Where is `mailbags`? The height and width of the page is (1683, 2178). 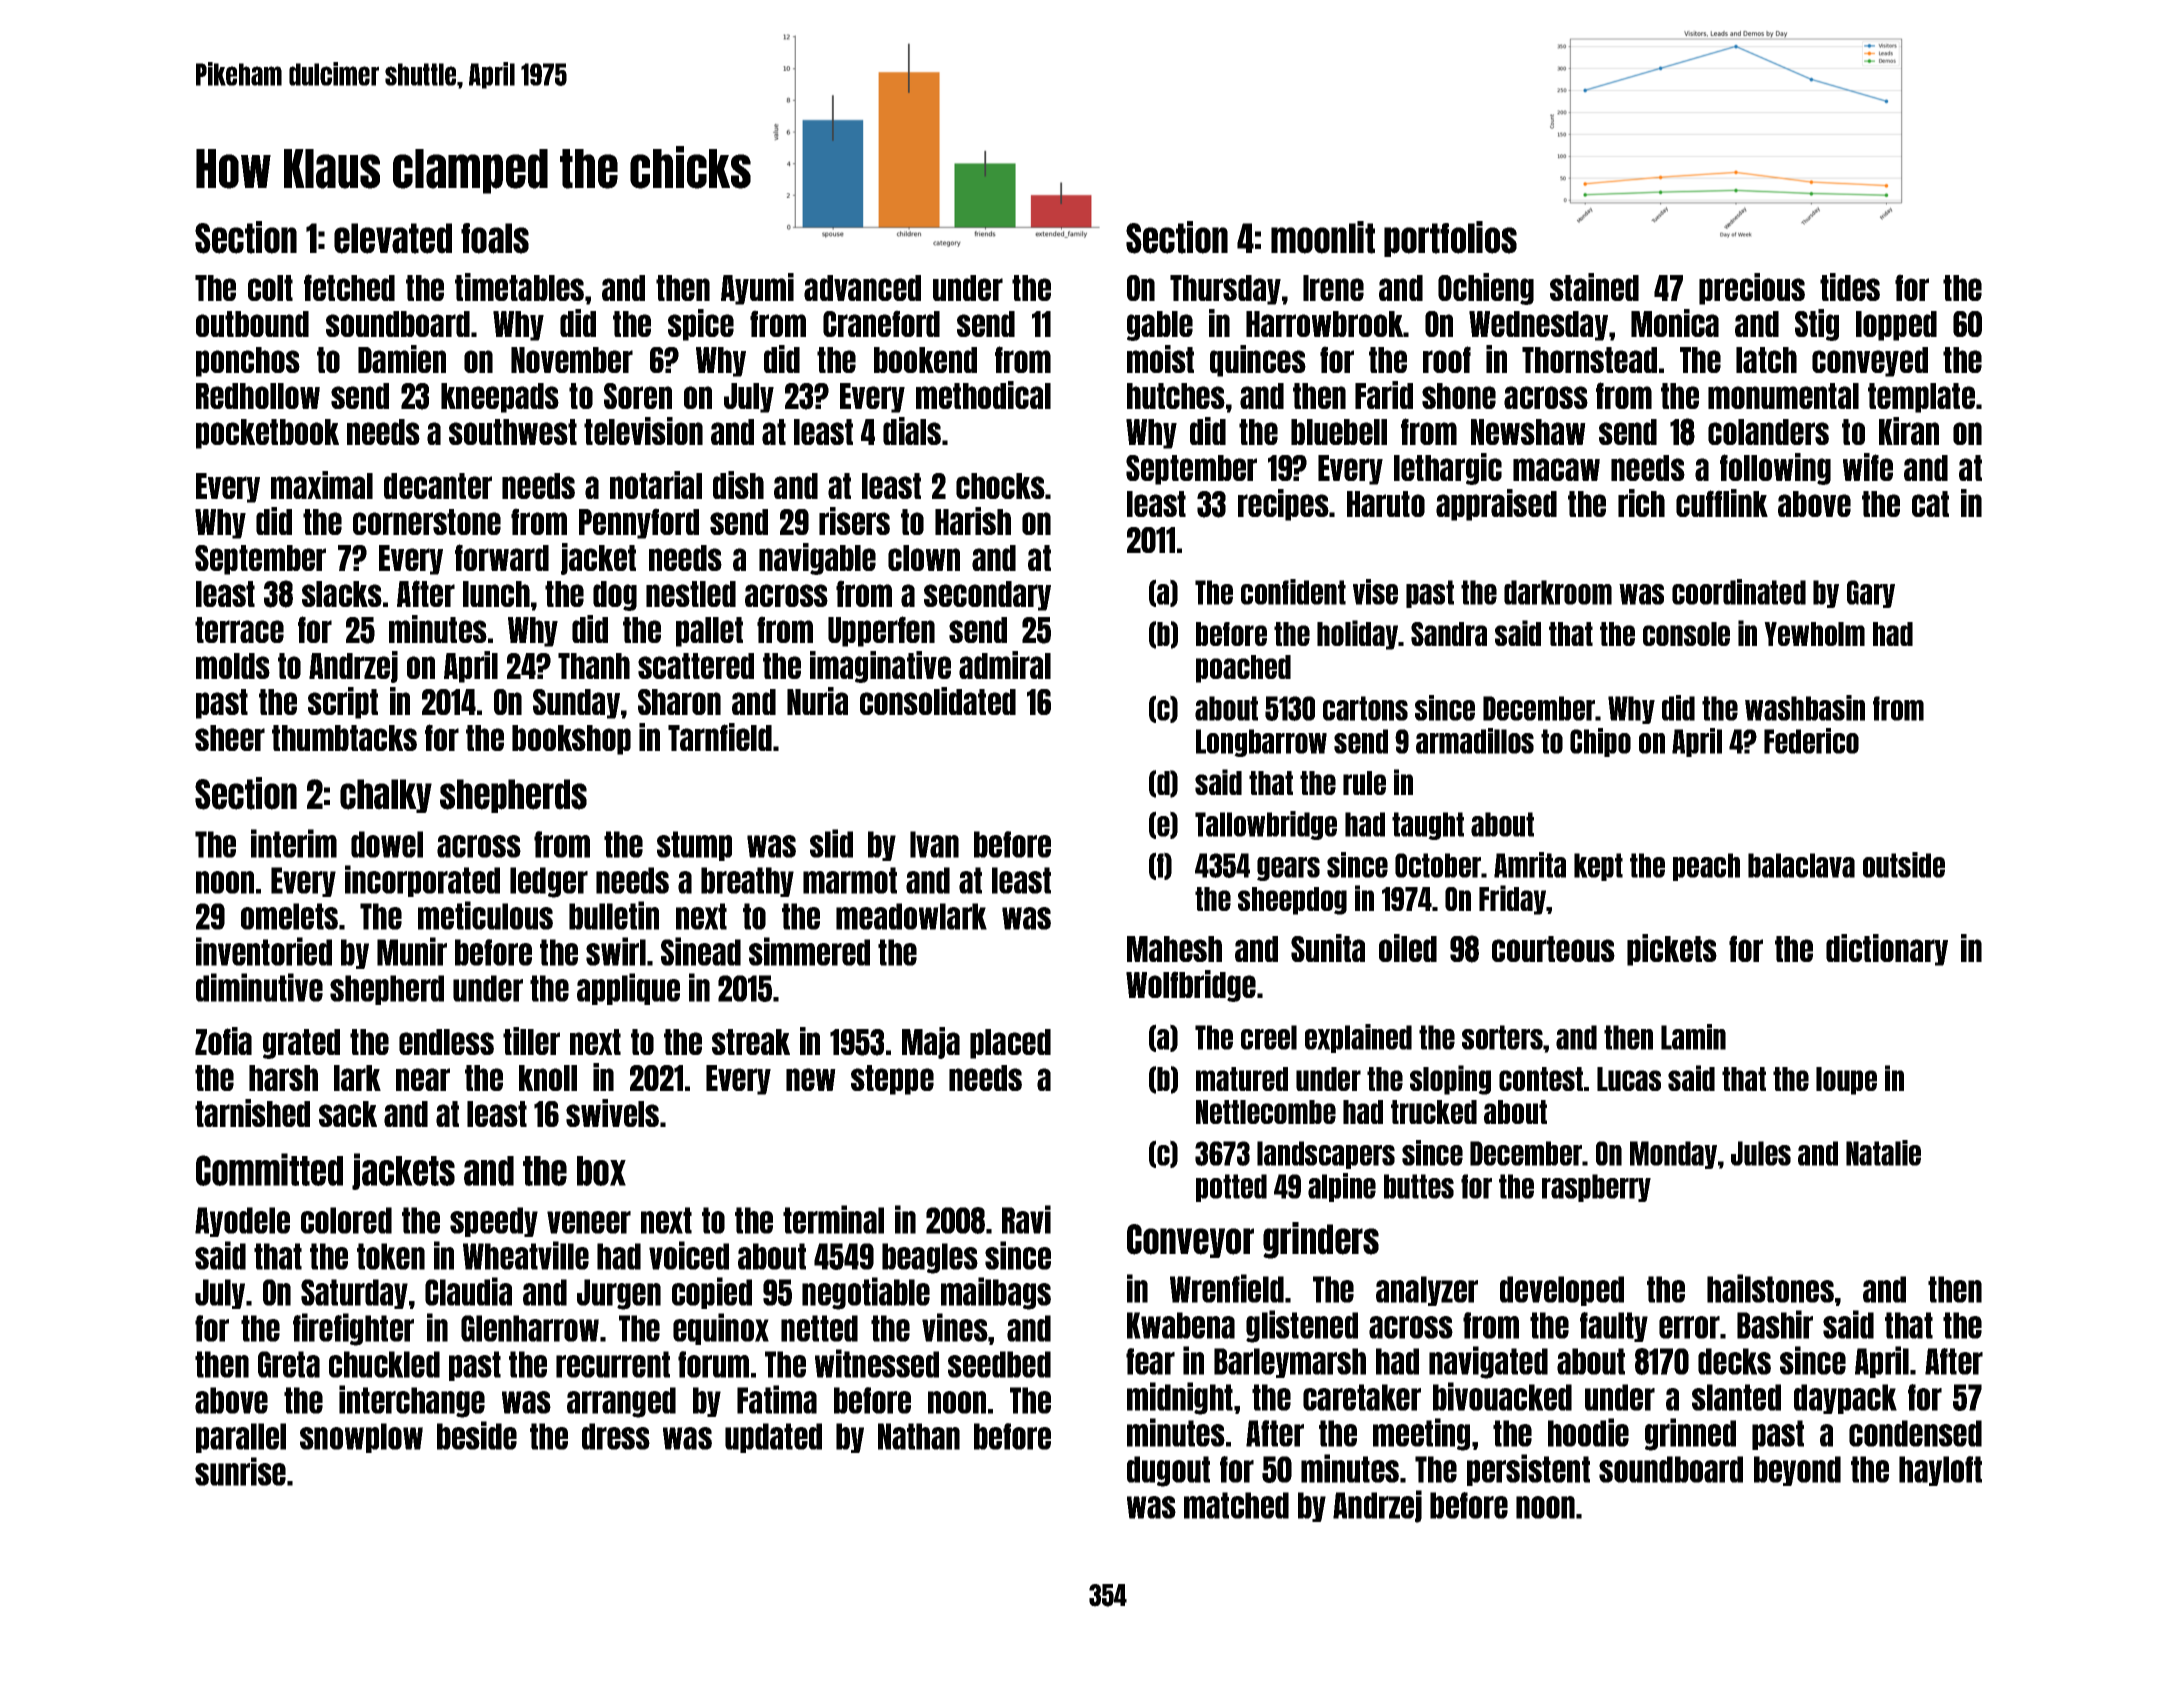 mailbags is located at coordinates (996, 1293).
